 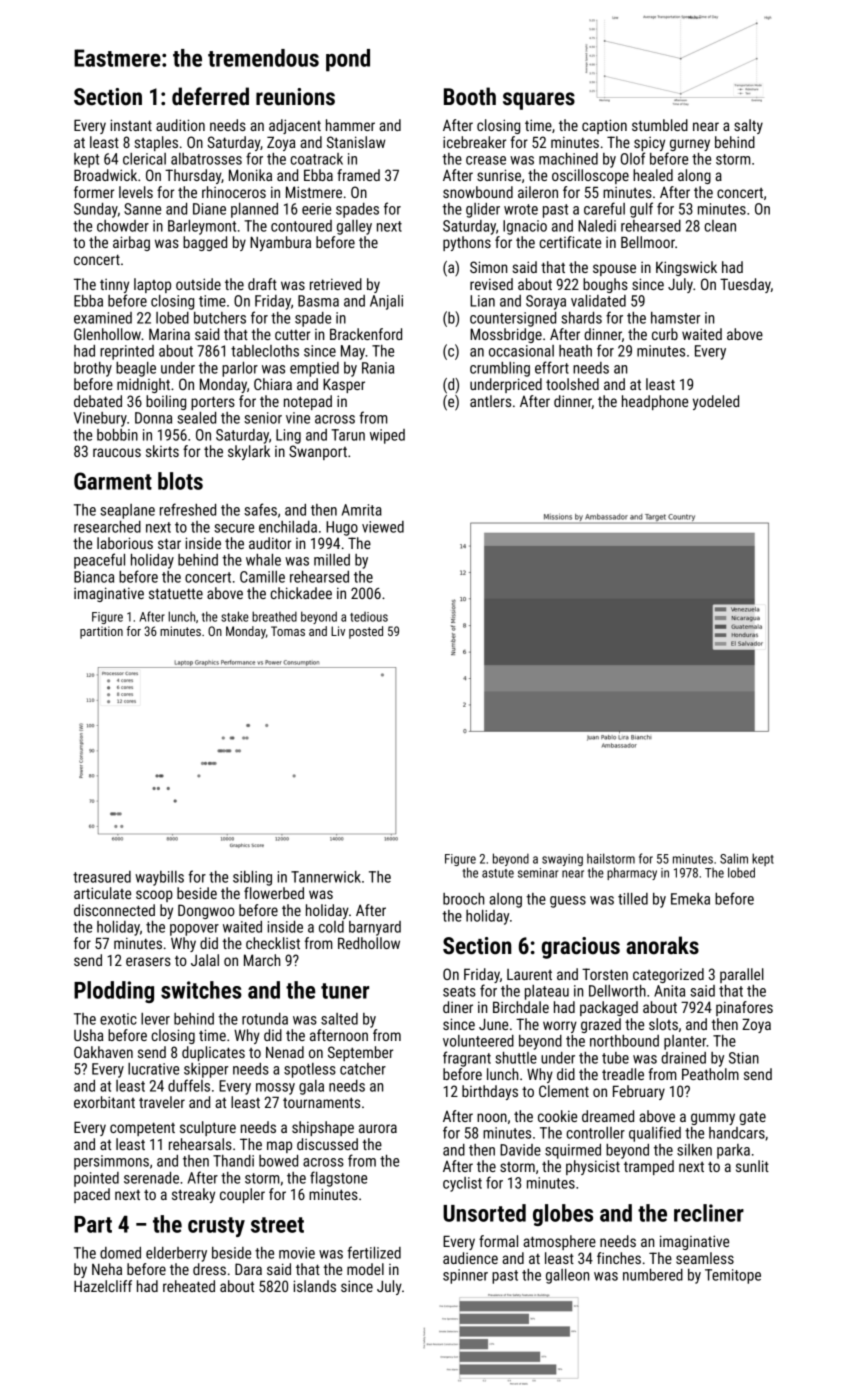 I want to click on clean, so click(x=720, y=226).
